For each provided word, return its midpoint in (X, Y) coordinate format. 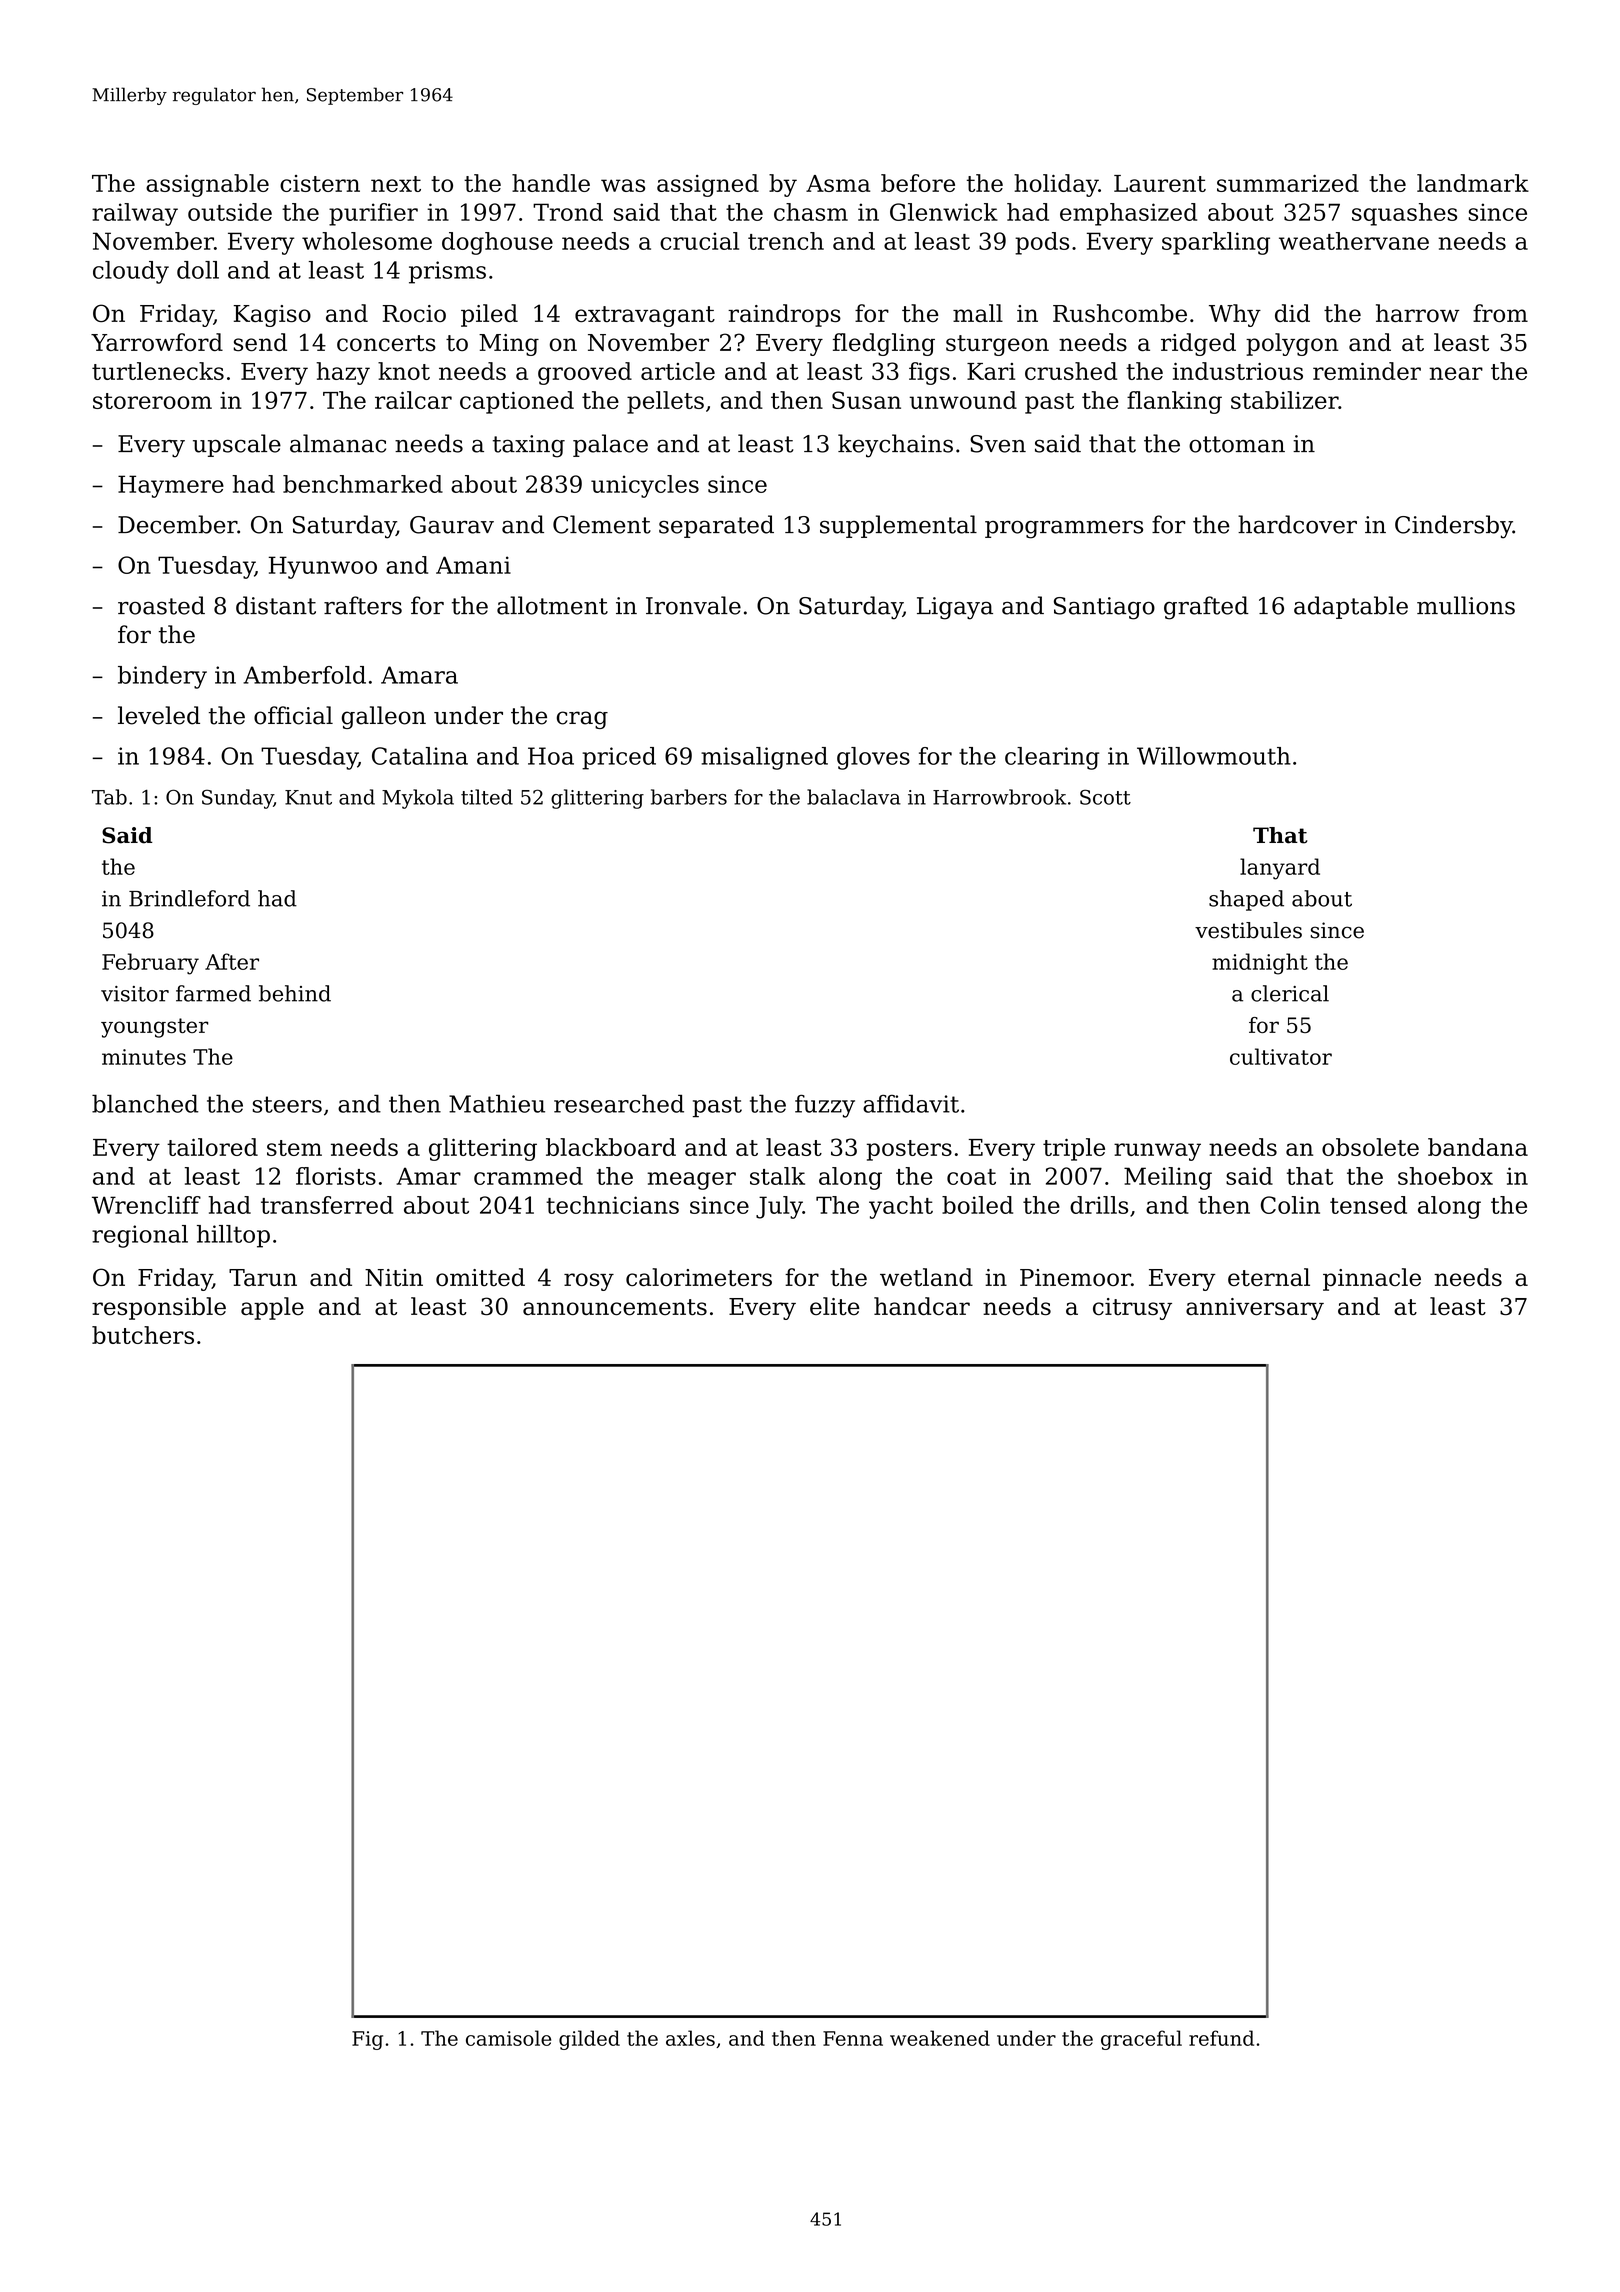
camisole (508, 2038)
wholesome (367, 241)
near (1456, 373)
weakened (940, 2038)
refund (1221, 2038)
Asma (838, 183)
